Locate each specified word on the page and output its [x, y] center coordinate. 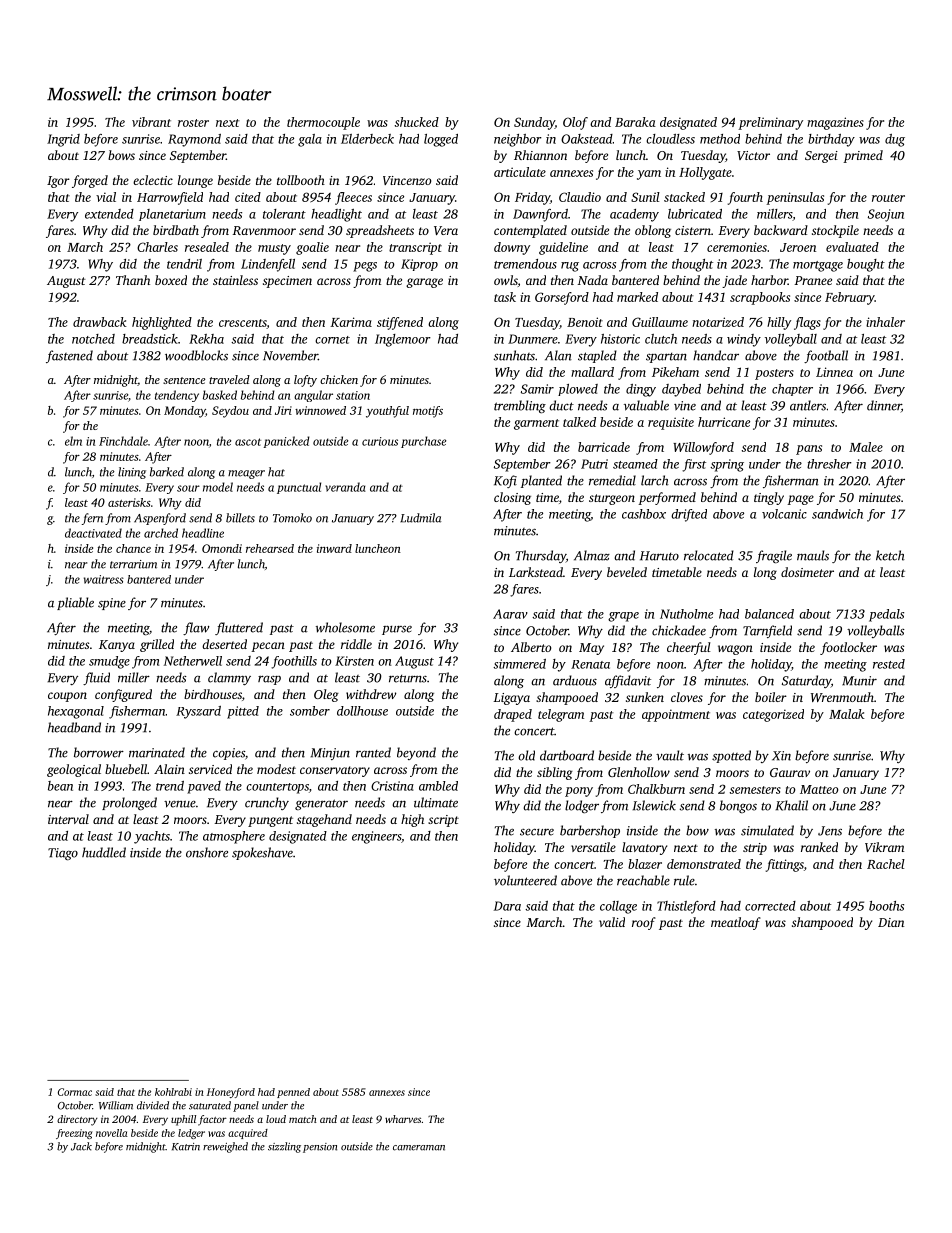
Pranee [813, 280]
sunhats [514, 355]
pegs [365, 267]
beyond [416, 753]
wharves [403, 1119]
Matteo [819, 789]
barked [167, 472]
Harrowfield [170, 198]
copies [229, 754]
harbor [769, 280]
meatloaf [736, 923]
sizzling [284, 1147]
